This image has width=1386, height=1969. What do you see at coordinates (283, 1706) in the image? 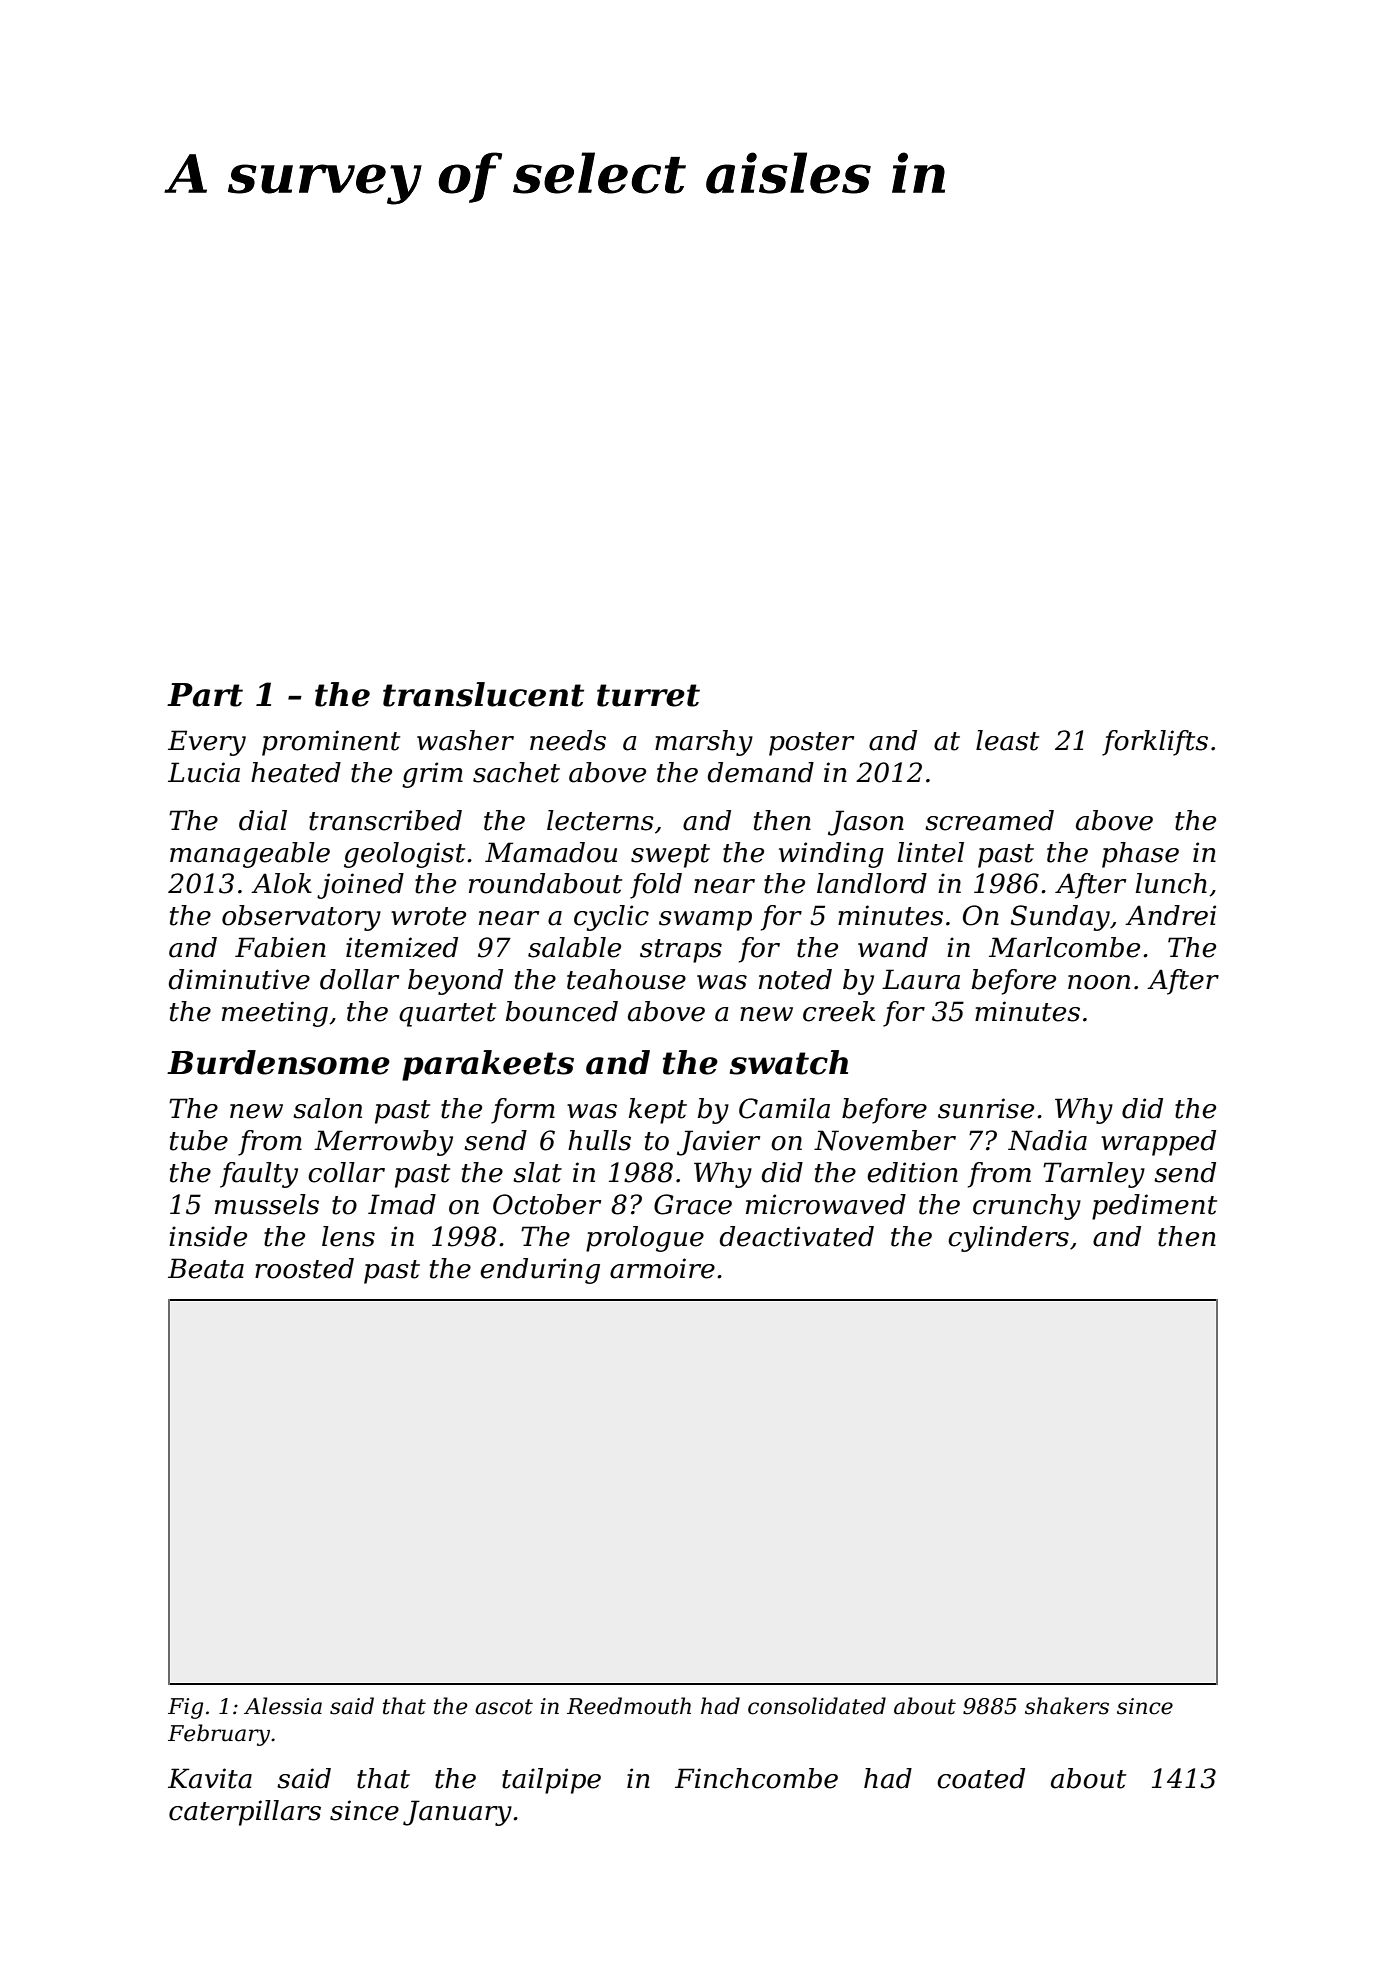
I see `Alessia` at bounding box center [283, 1706].
